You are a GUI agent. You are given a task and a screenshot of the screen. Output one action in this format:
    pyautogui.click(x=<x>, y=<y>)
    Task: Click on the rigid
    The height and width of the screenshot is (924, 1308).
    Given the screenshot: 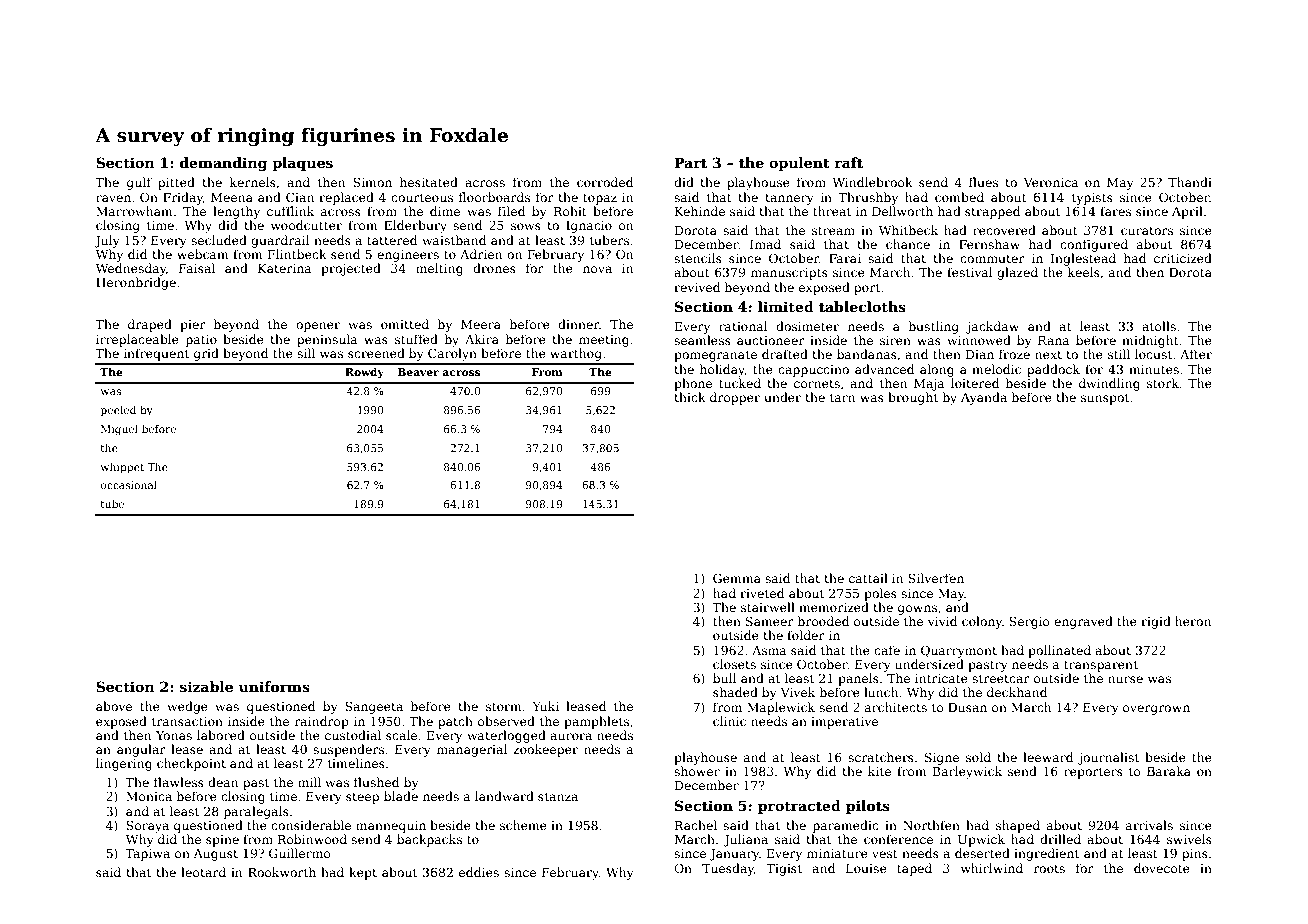 What is the action you would take?
    pyautogui.click(x=1156, y=622)
